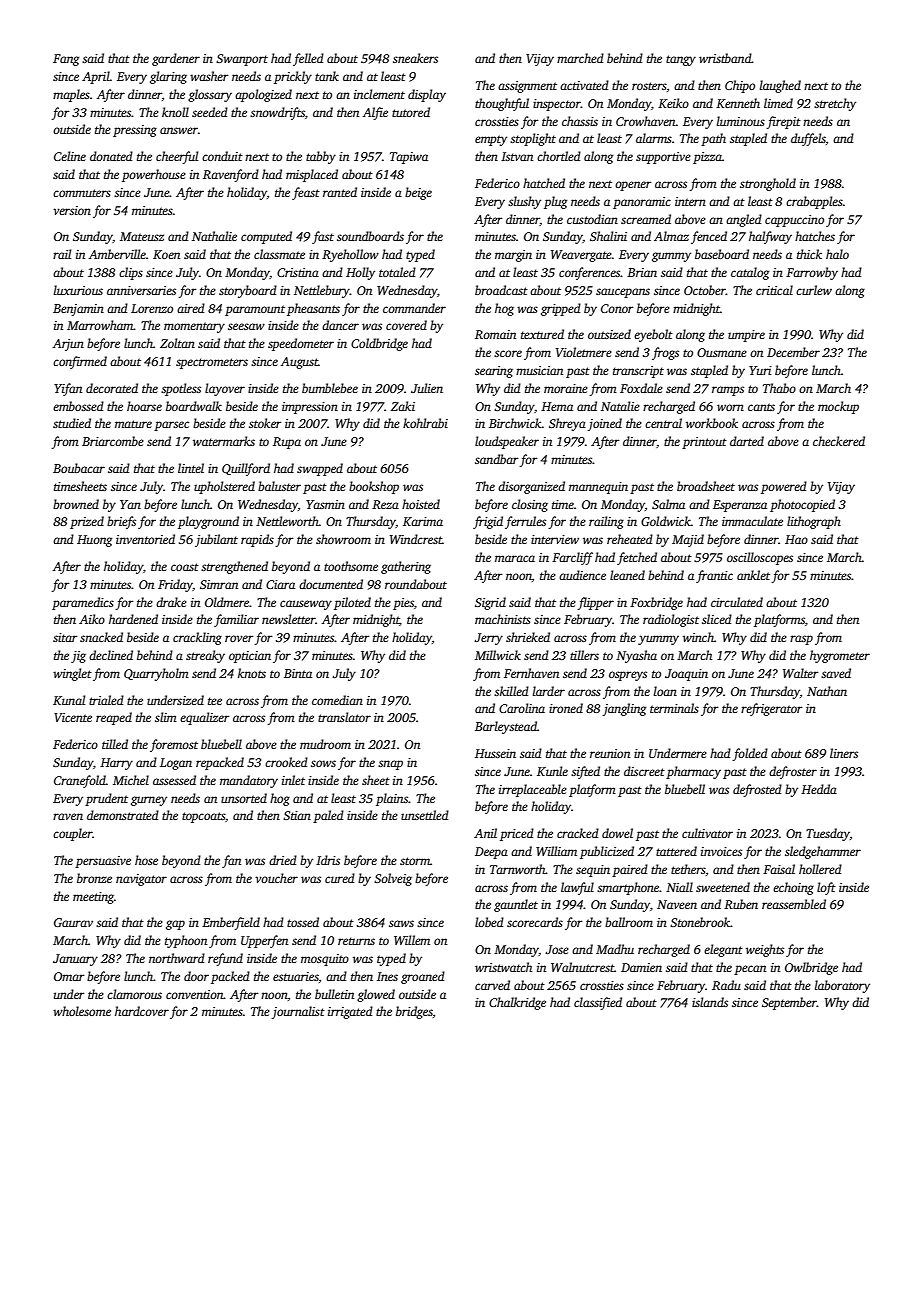 The image size is (924, 1308). Describe the element at coordinates (495, 753) in the screenshot. I see `Hussein` at that location.
